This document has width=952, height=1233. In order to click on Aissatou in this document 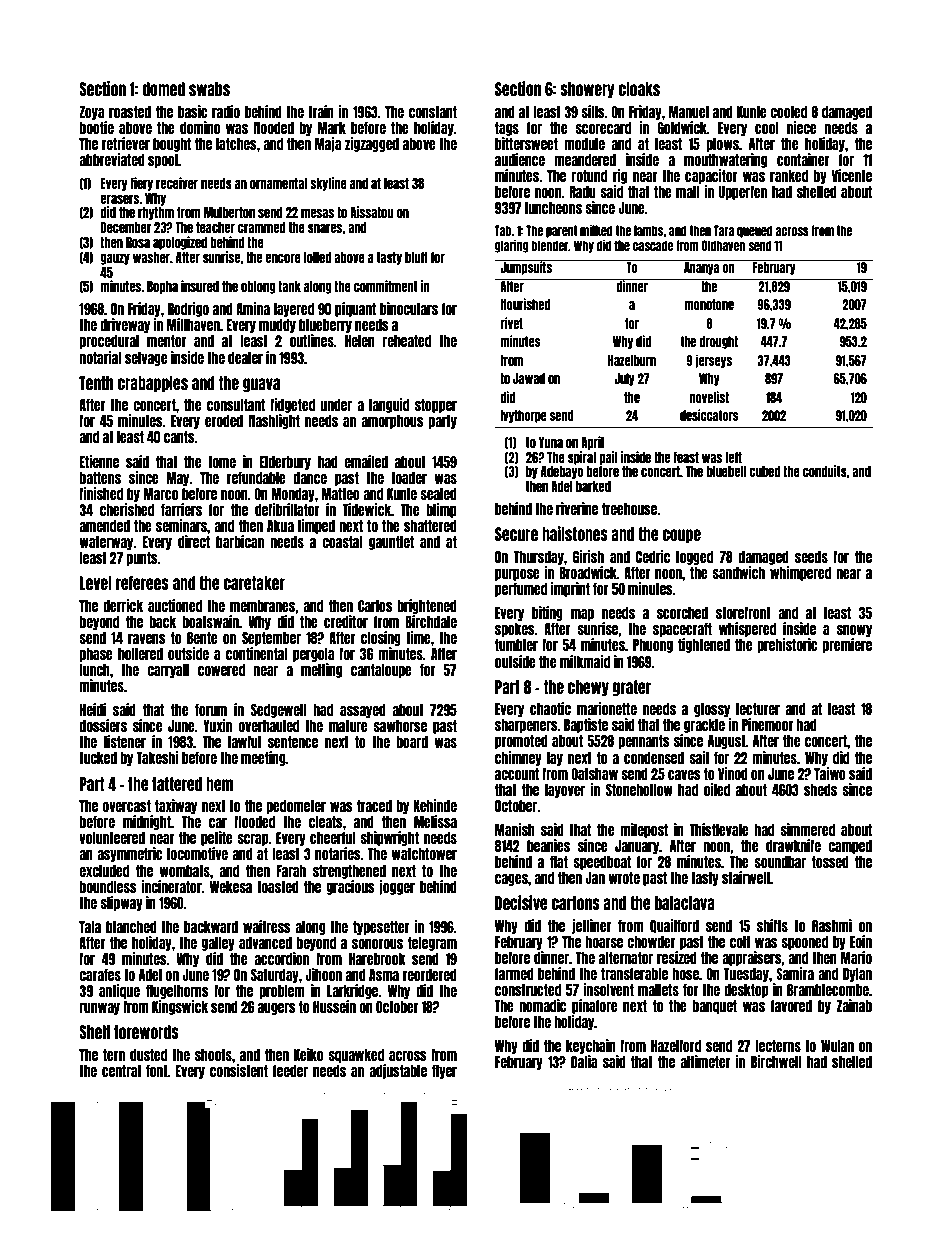, I will do `click(371, 212)`.
